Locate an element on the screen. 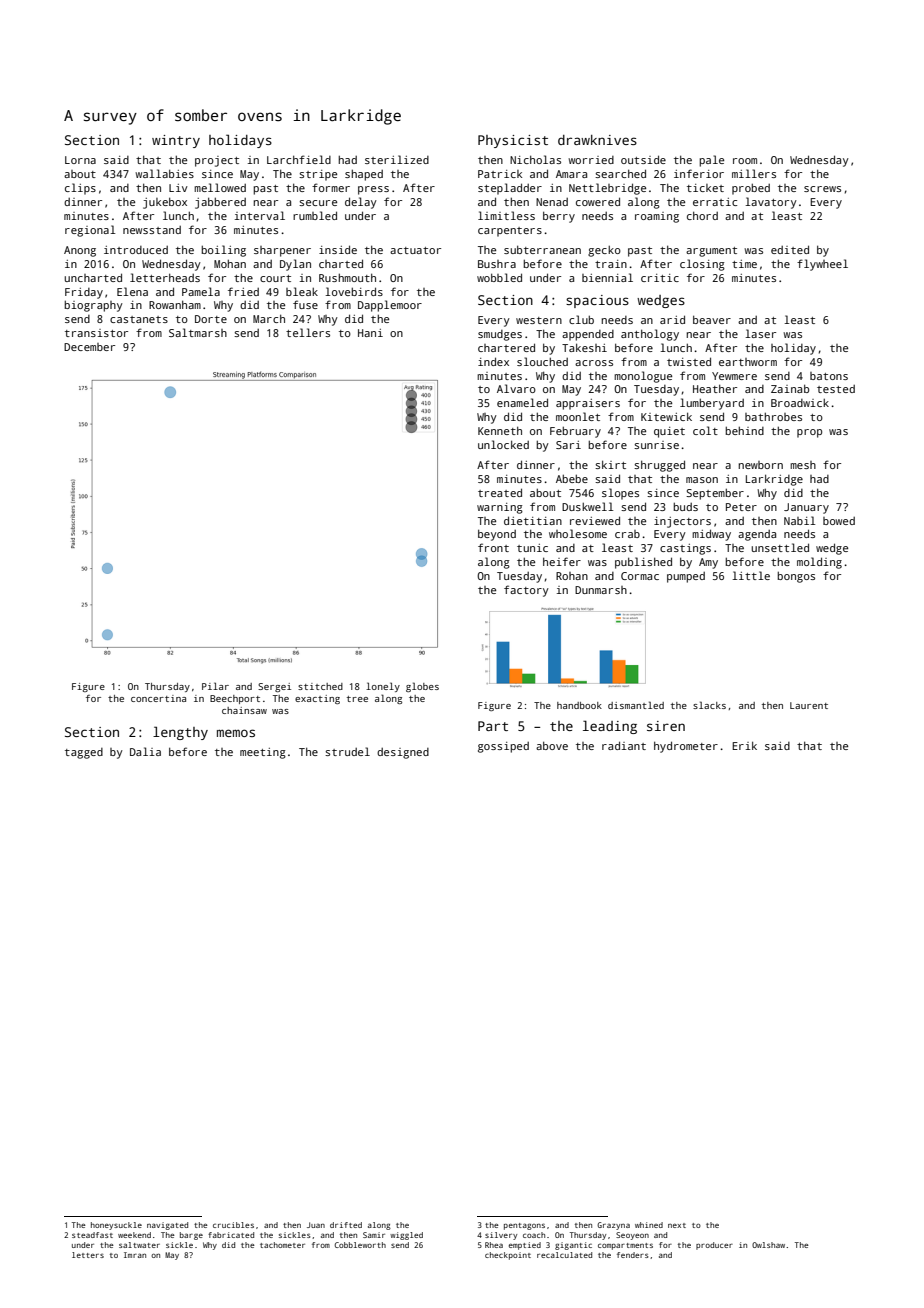 Image resolution: width=924 pixels, height=1308 pixels. tested is located at coordinates (836, 389).
